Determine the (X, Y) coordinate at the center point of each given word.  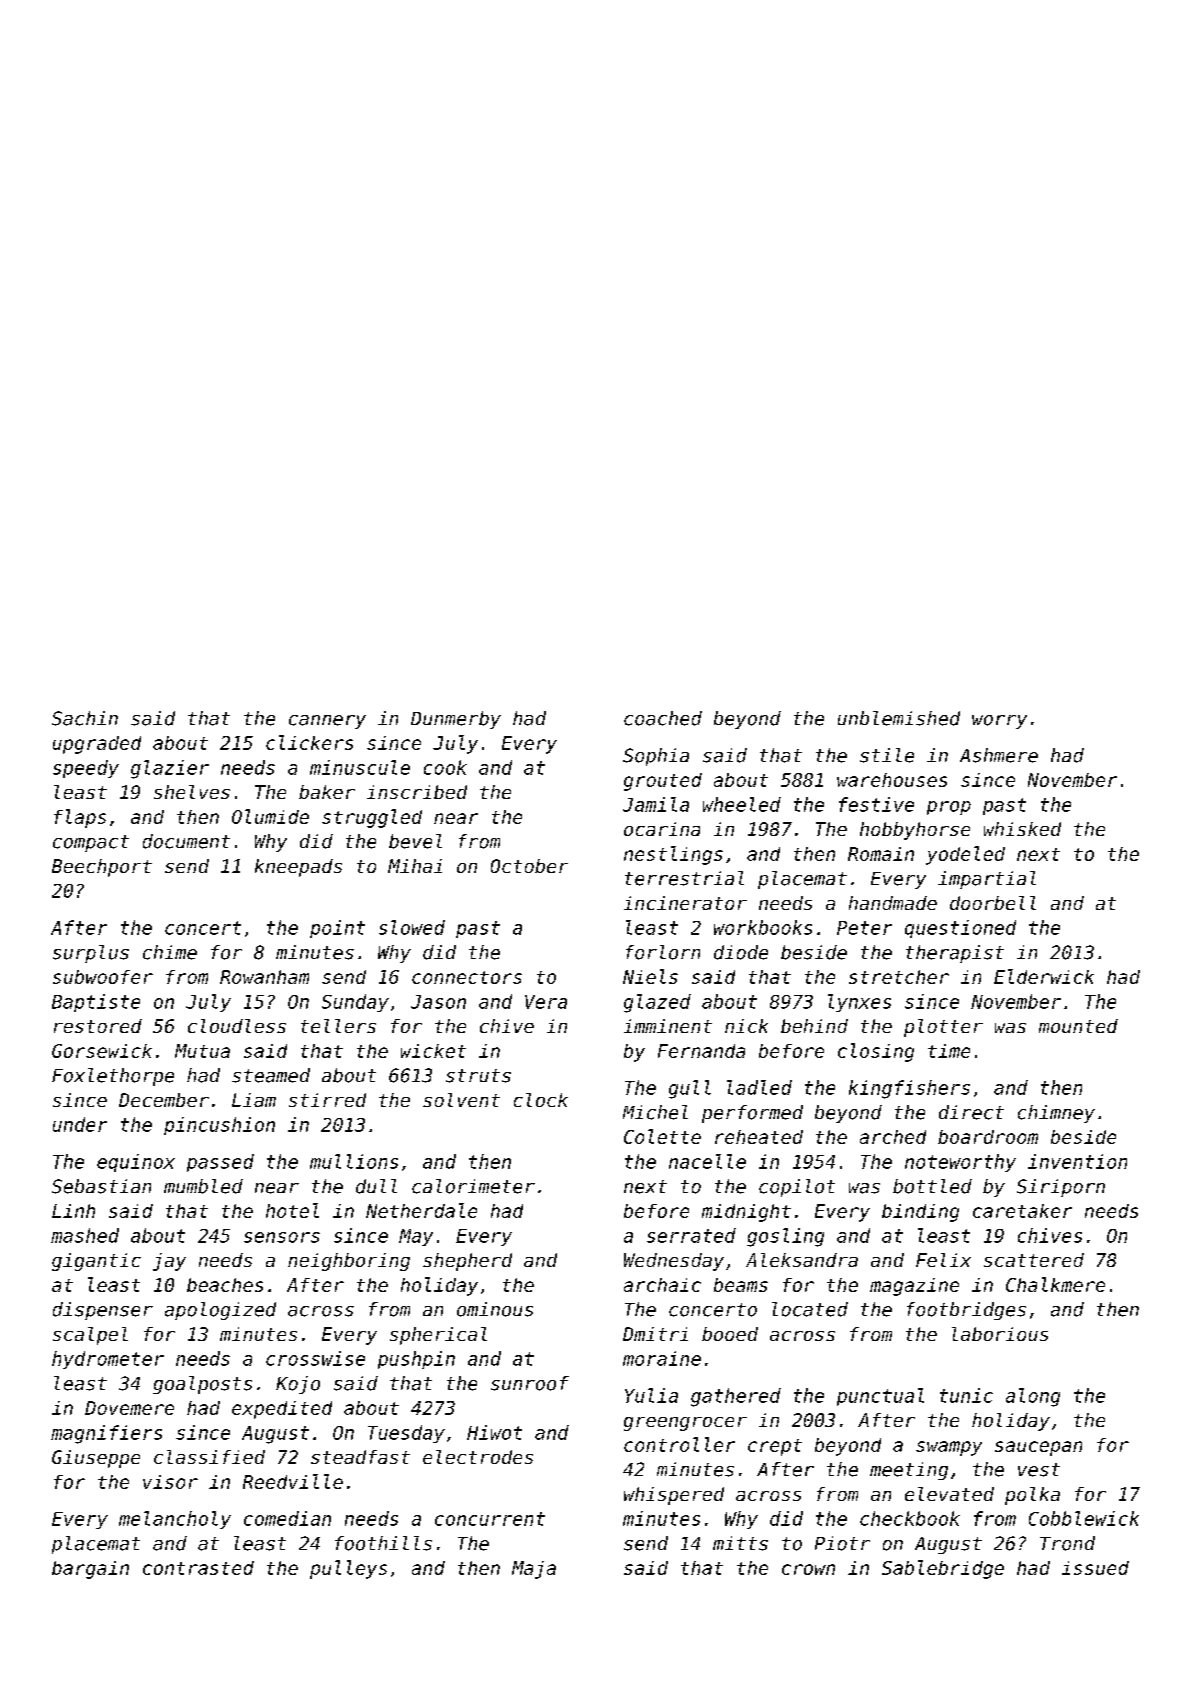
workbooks (763, 927)
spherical (438, 1336)
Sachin (85, 718)
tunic (966, 1395)
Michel (655, 1112)
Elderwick (1044, 976)
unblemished (899, 718)
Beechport (102, 868)
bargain (90, 1570)
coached (663, 718)
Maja (534, 1570)
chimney (1056, 1114)
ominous (495, 1309)
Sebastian (101, 1186)
